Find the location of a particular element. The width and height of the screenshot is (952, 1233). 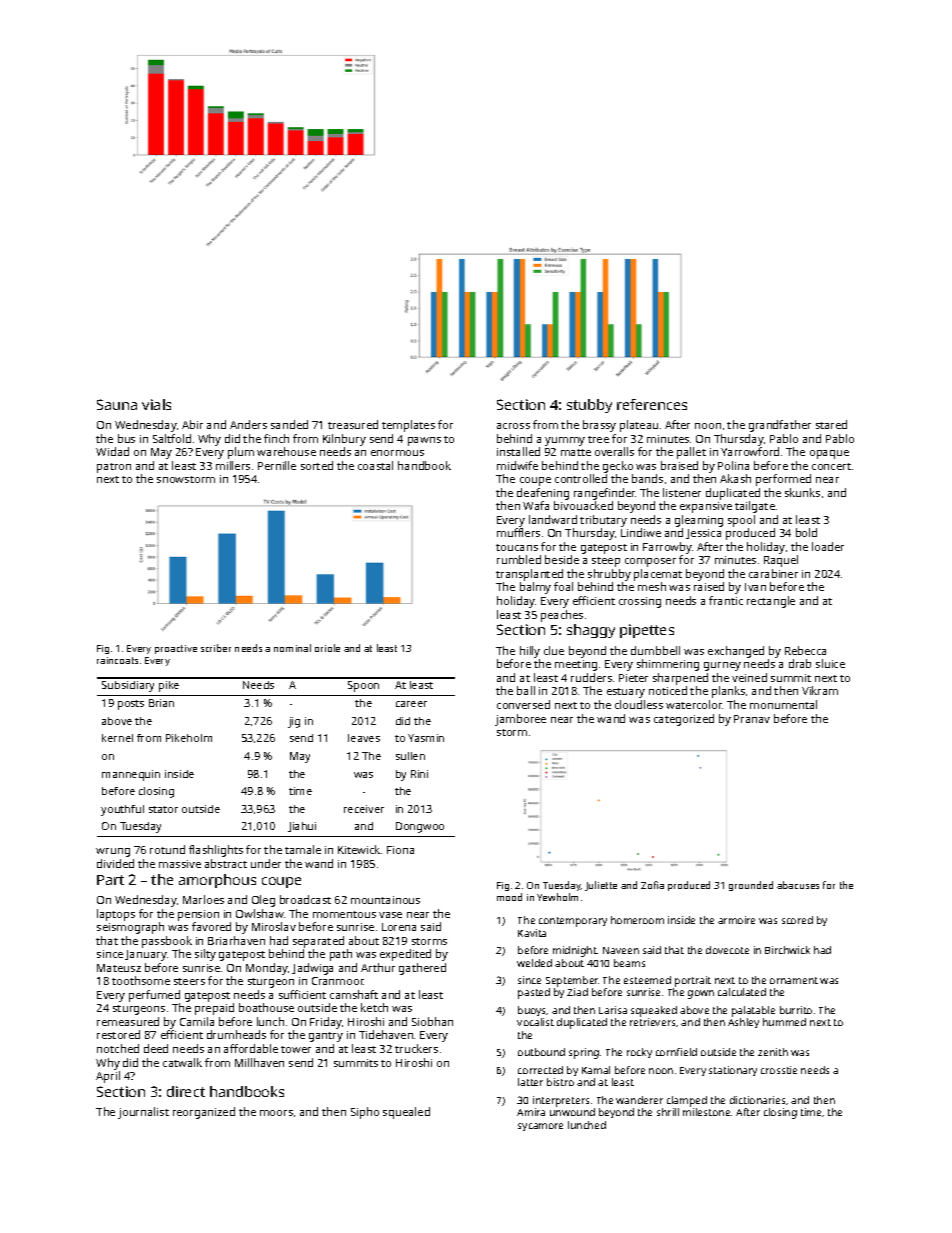

Raquel is located at coordinates (781, 561).
